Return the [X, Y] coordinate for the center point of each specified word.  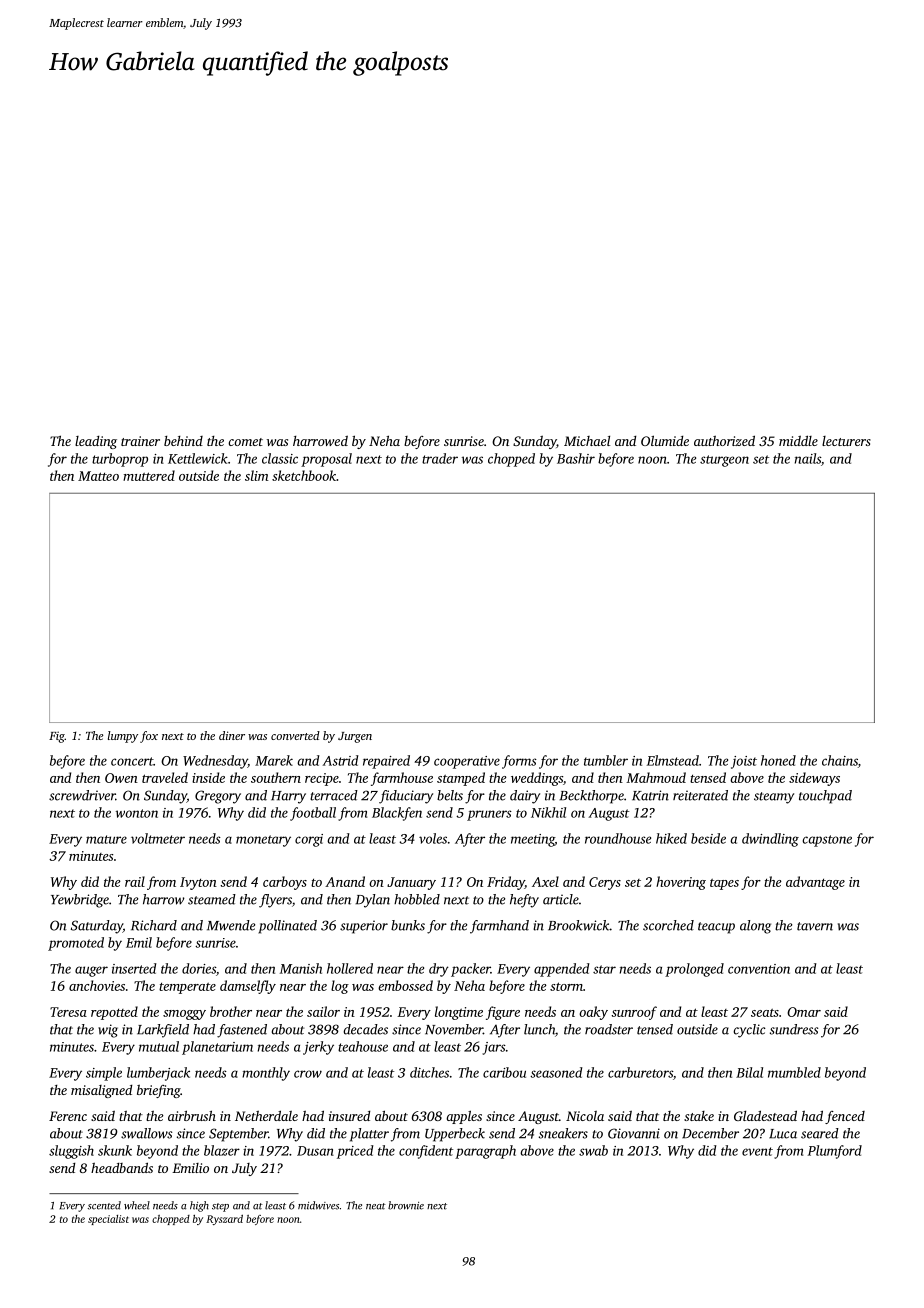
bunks [408, 925]
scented [104, 1205]
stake [699, 1116]
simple [104, 1074]
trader [440, 458]
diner [232, 735]
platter [369, 1135]
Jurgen [355, 737]
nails [808, 458]
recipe [322, 779]
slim [257, 475]
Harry [288, 797]
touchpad [825, 797]
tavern [815, 926]
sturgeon [724, 461]
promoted [76, 944]
